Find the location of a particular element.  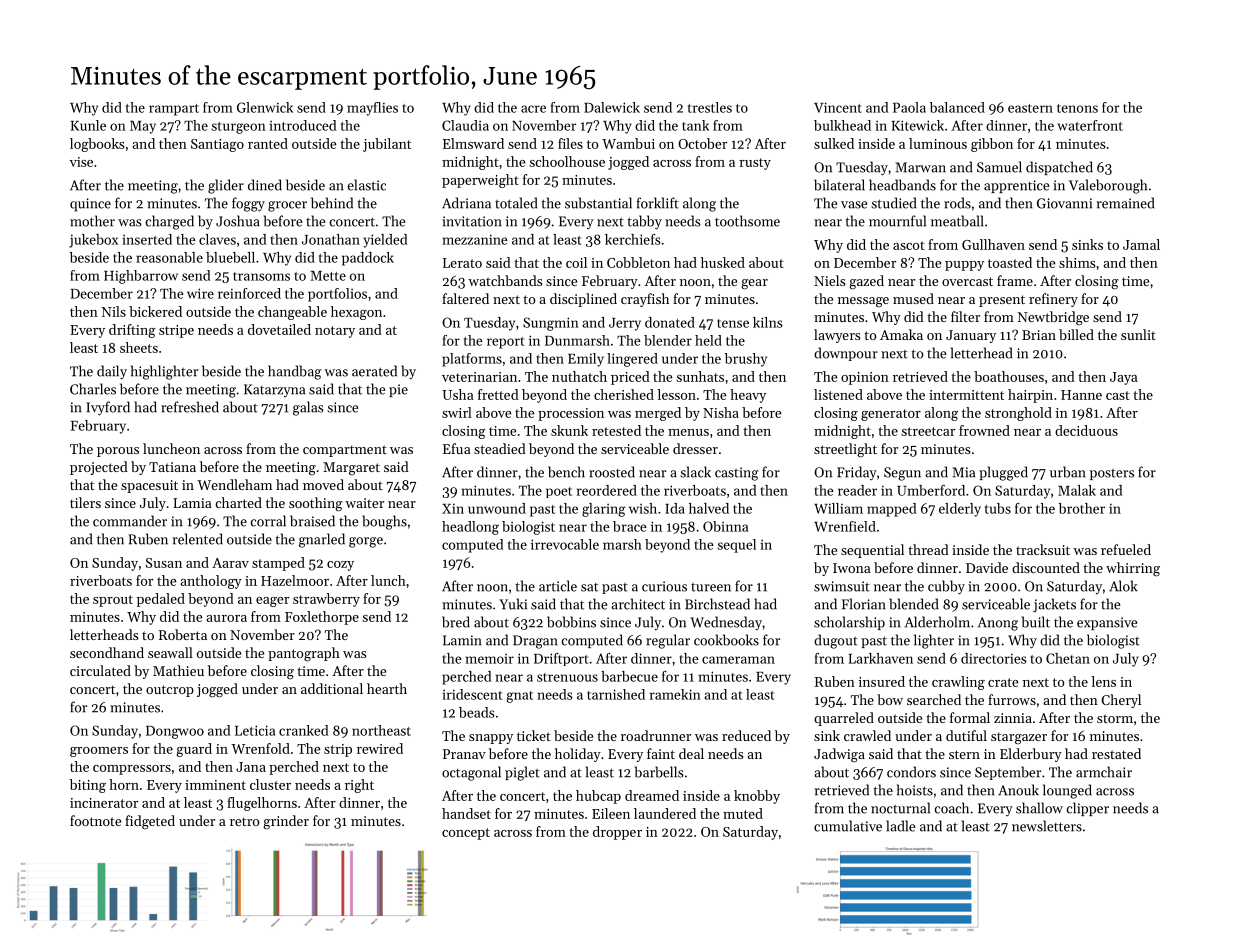

sheets is located at coordinates (139, 347).
